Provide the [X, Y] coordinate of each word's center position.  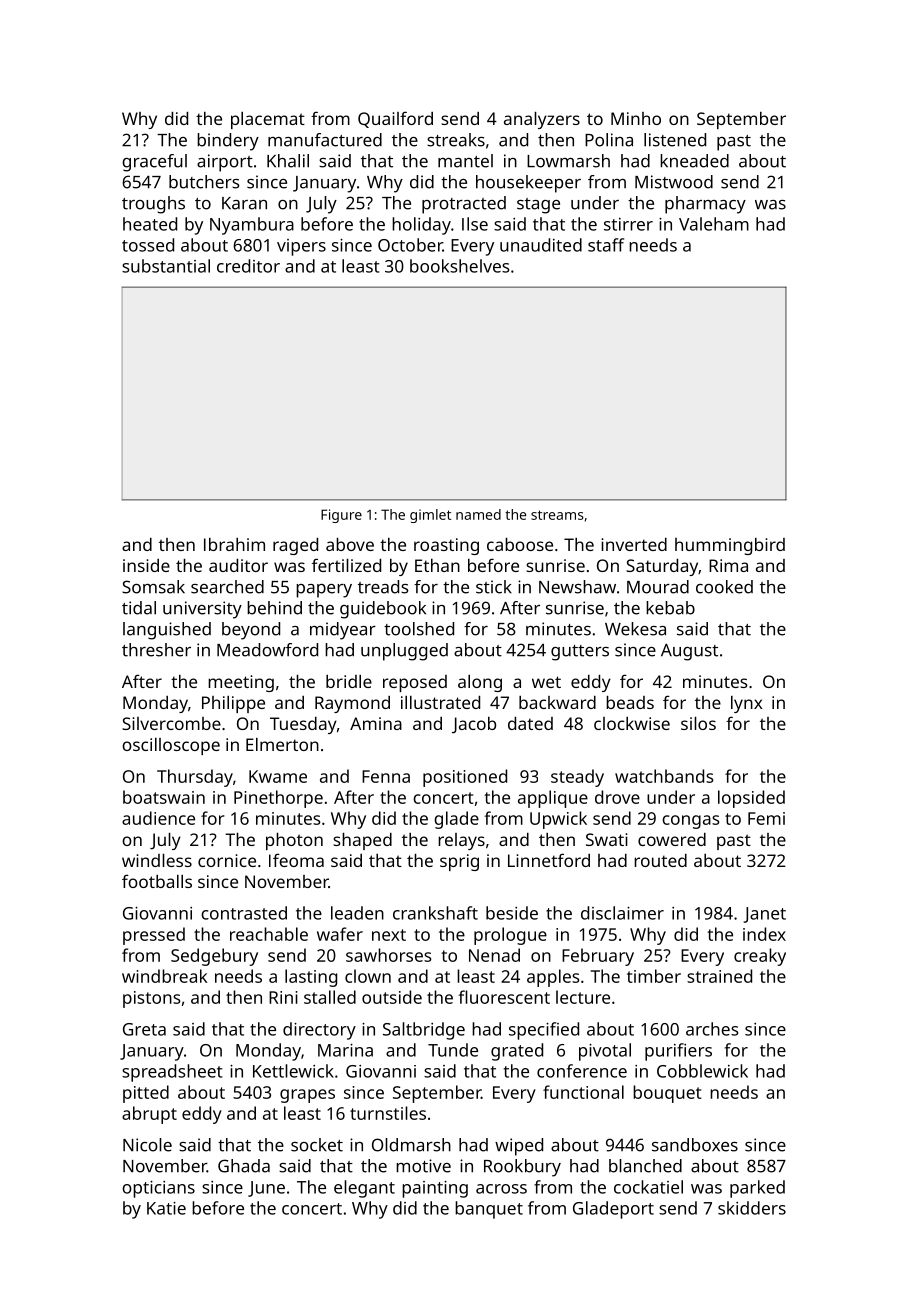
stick [494, 587]
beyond [251, 631]
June [266, 1189]
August [689, 652]
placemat [268, 120]
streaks [456, 140]
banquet [489, 1210]
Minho [636, 118]
